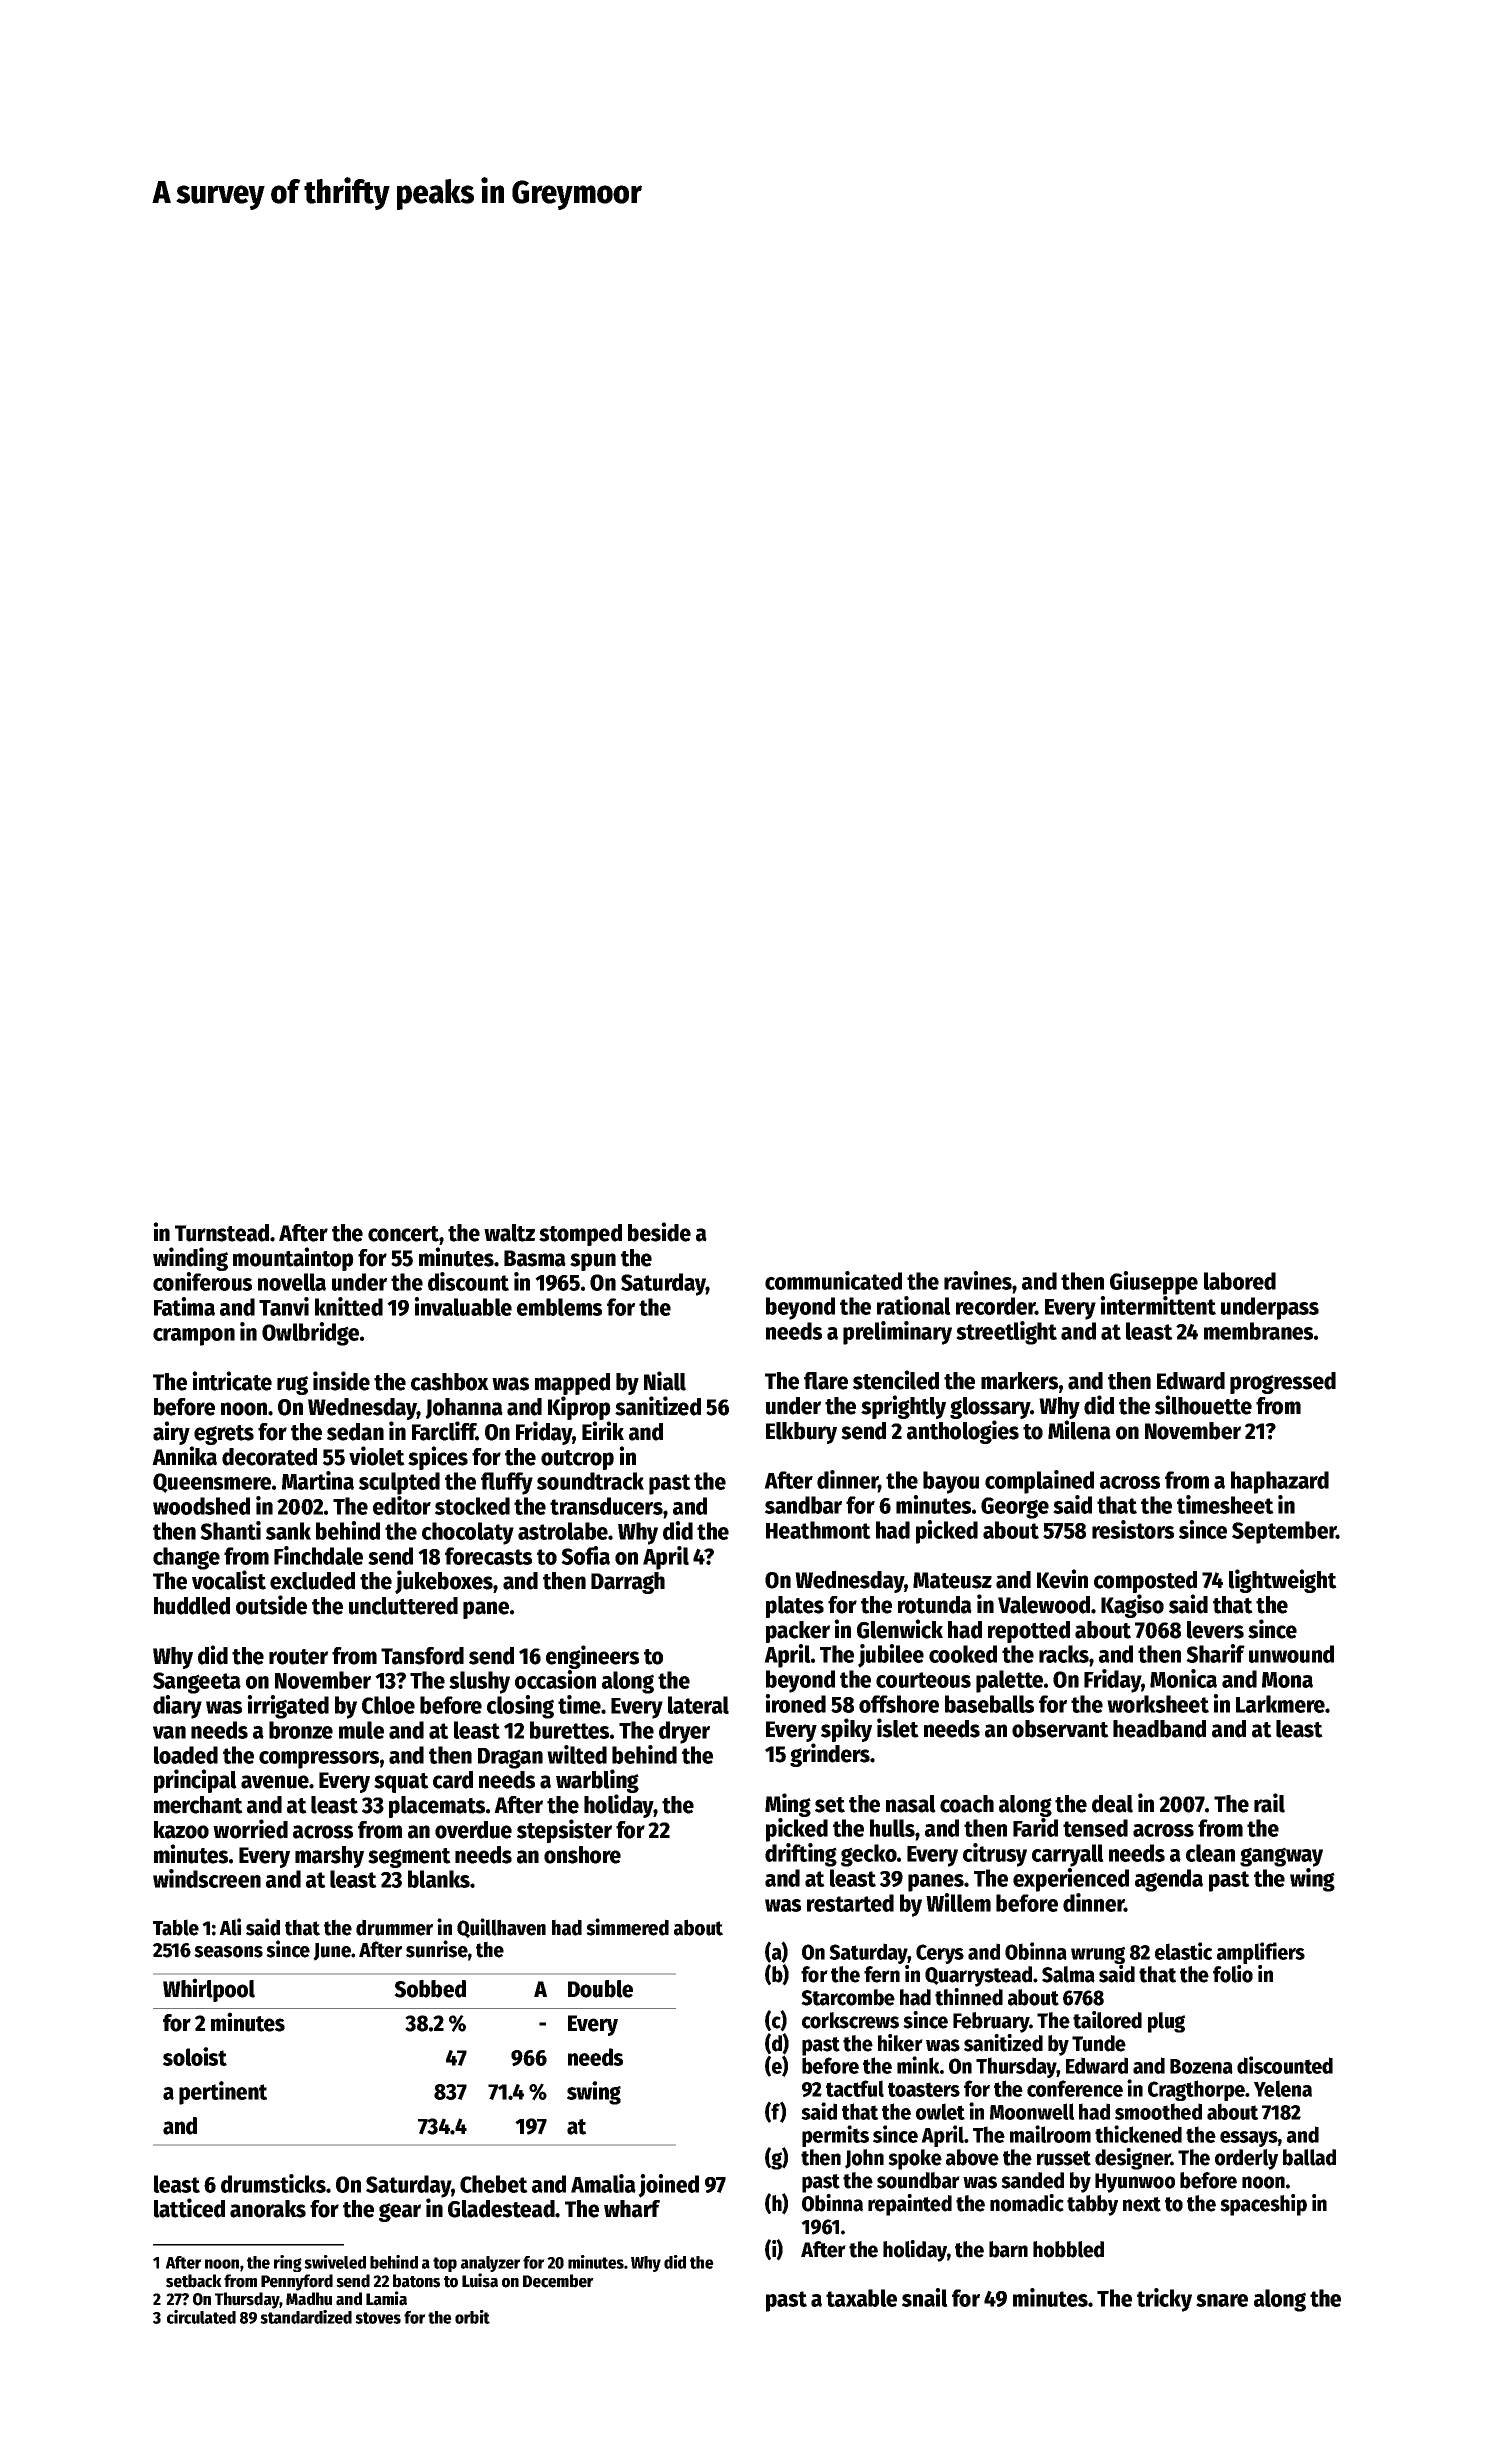 Image resolution: width=1496 pixels, height=2464 pixels. What do you see at coordinates (903, 1407) in the page?
I see `sprightly` at bounding box center [903, 1407].
